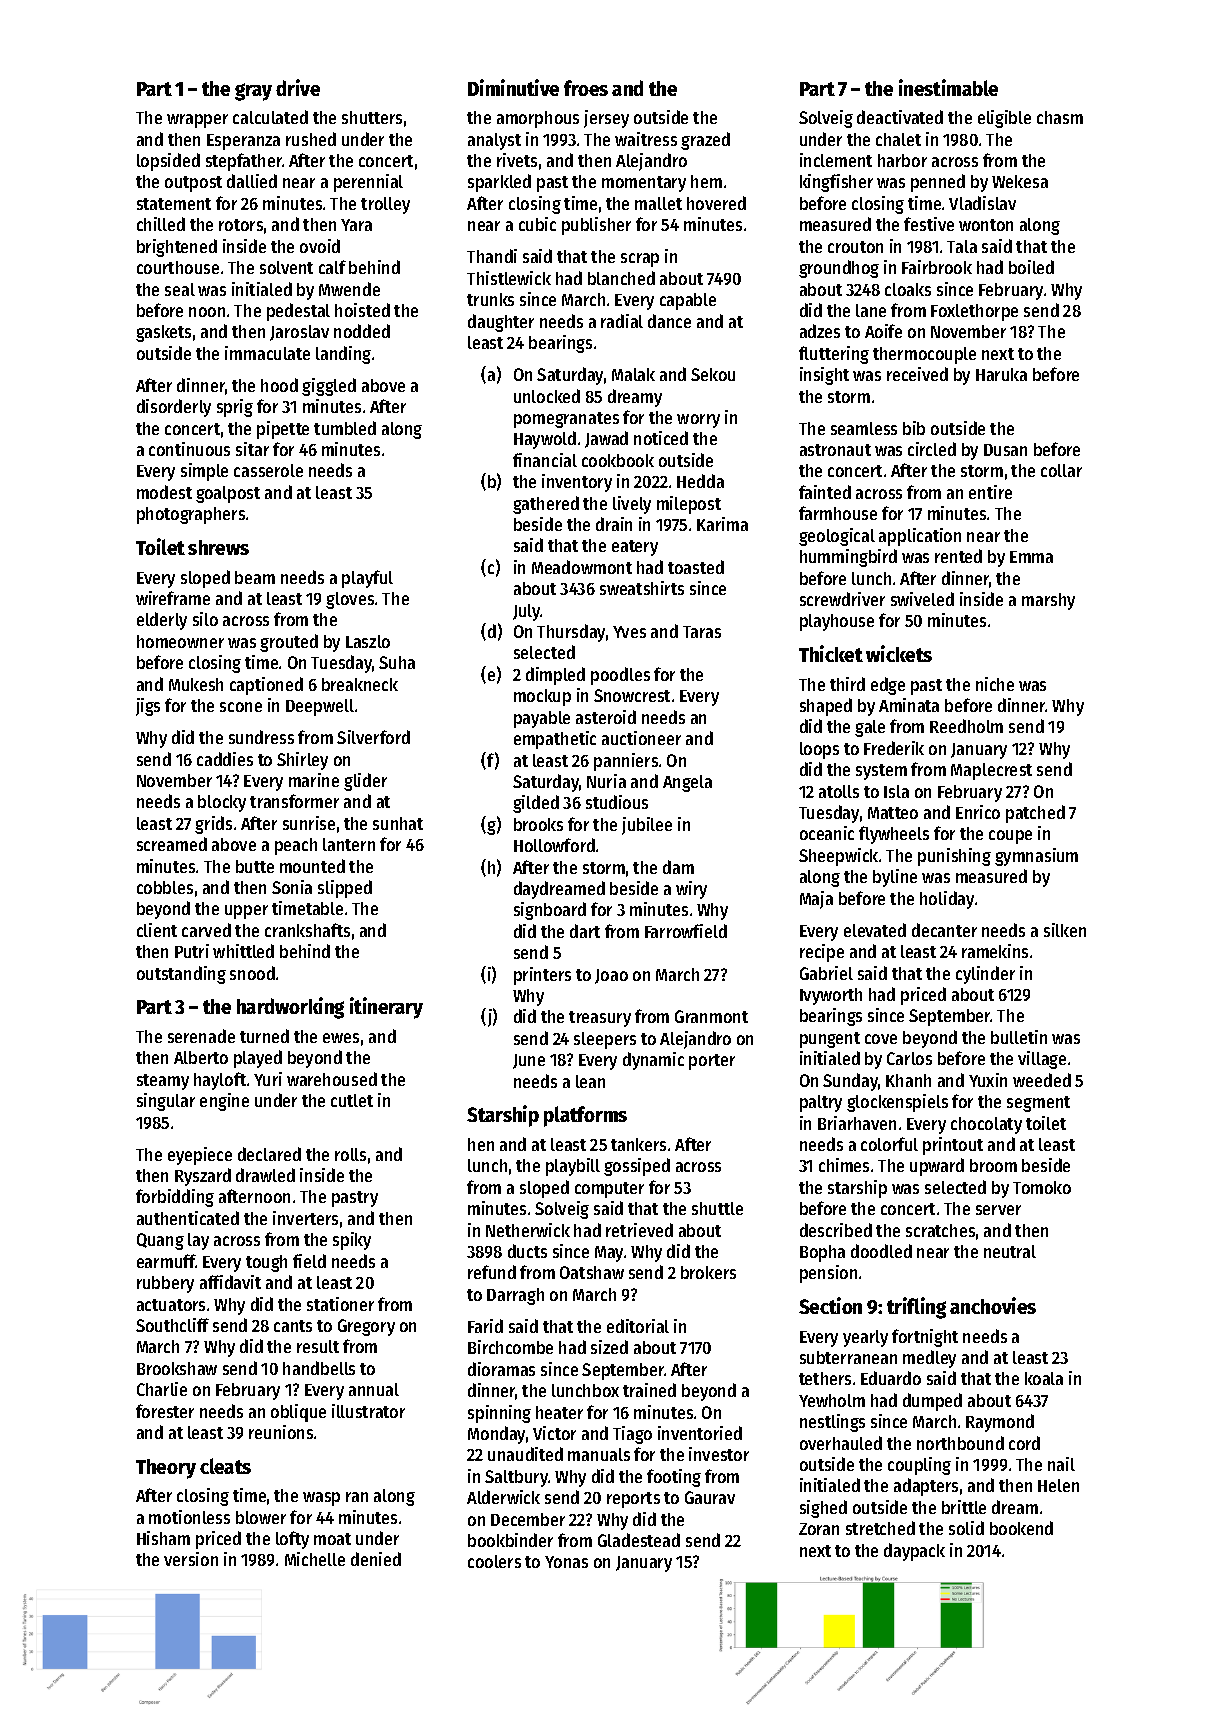 Image resolution: width=1224 pixels, height=1731 pixels. Describe the element at coordinates (642, 588) in the screenshot. I see `sweatshirts` at that location.
